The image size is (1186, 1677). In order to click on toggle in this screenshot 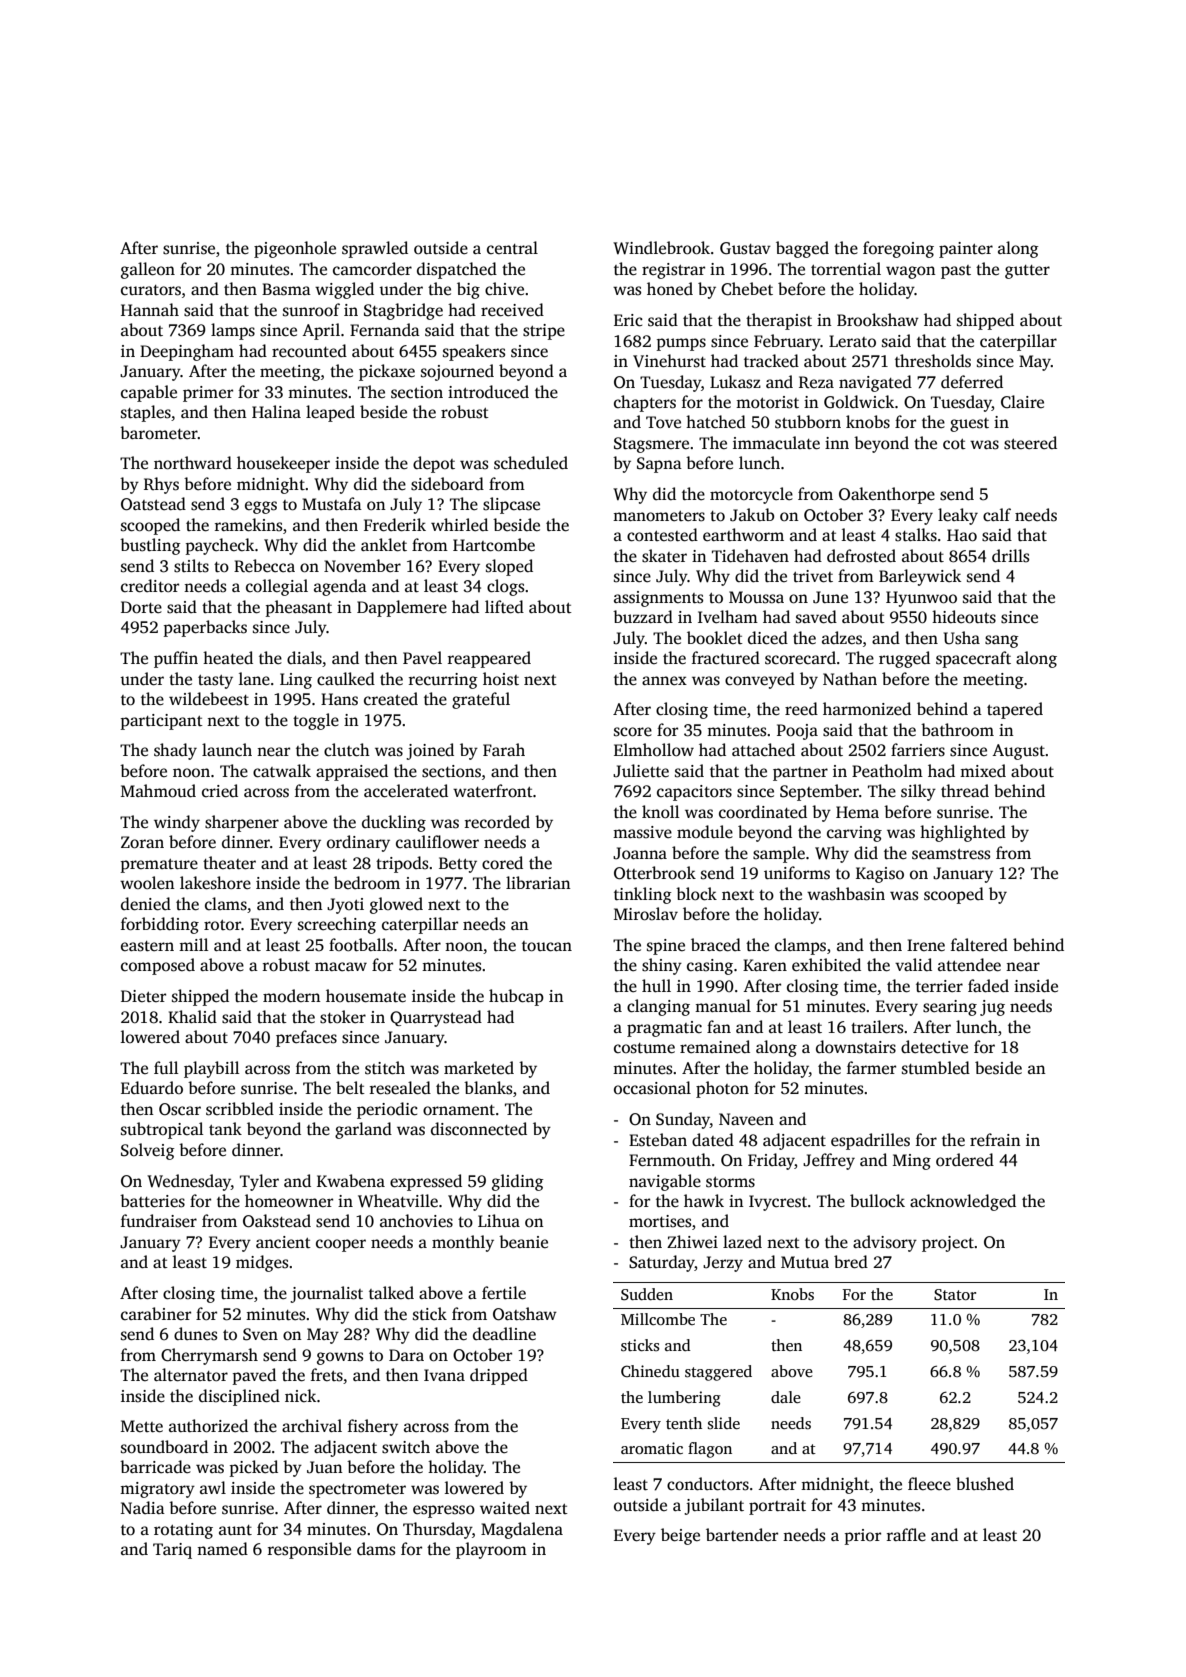, I will do `click(316, 721)`.
